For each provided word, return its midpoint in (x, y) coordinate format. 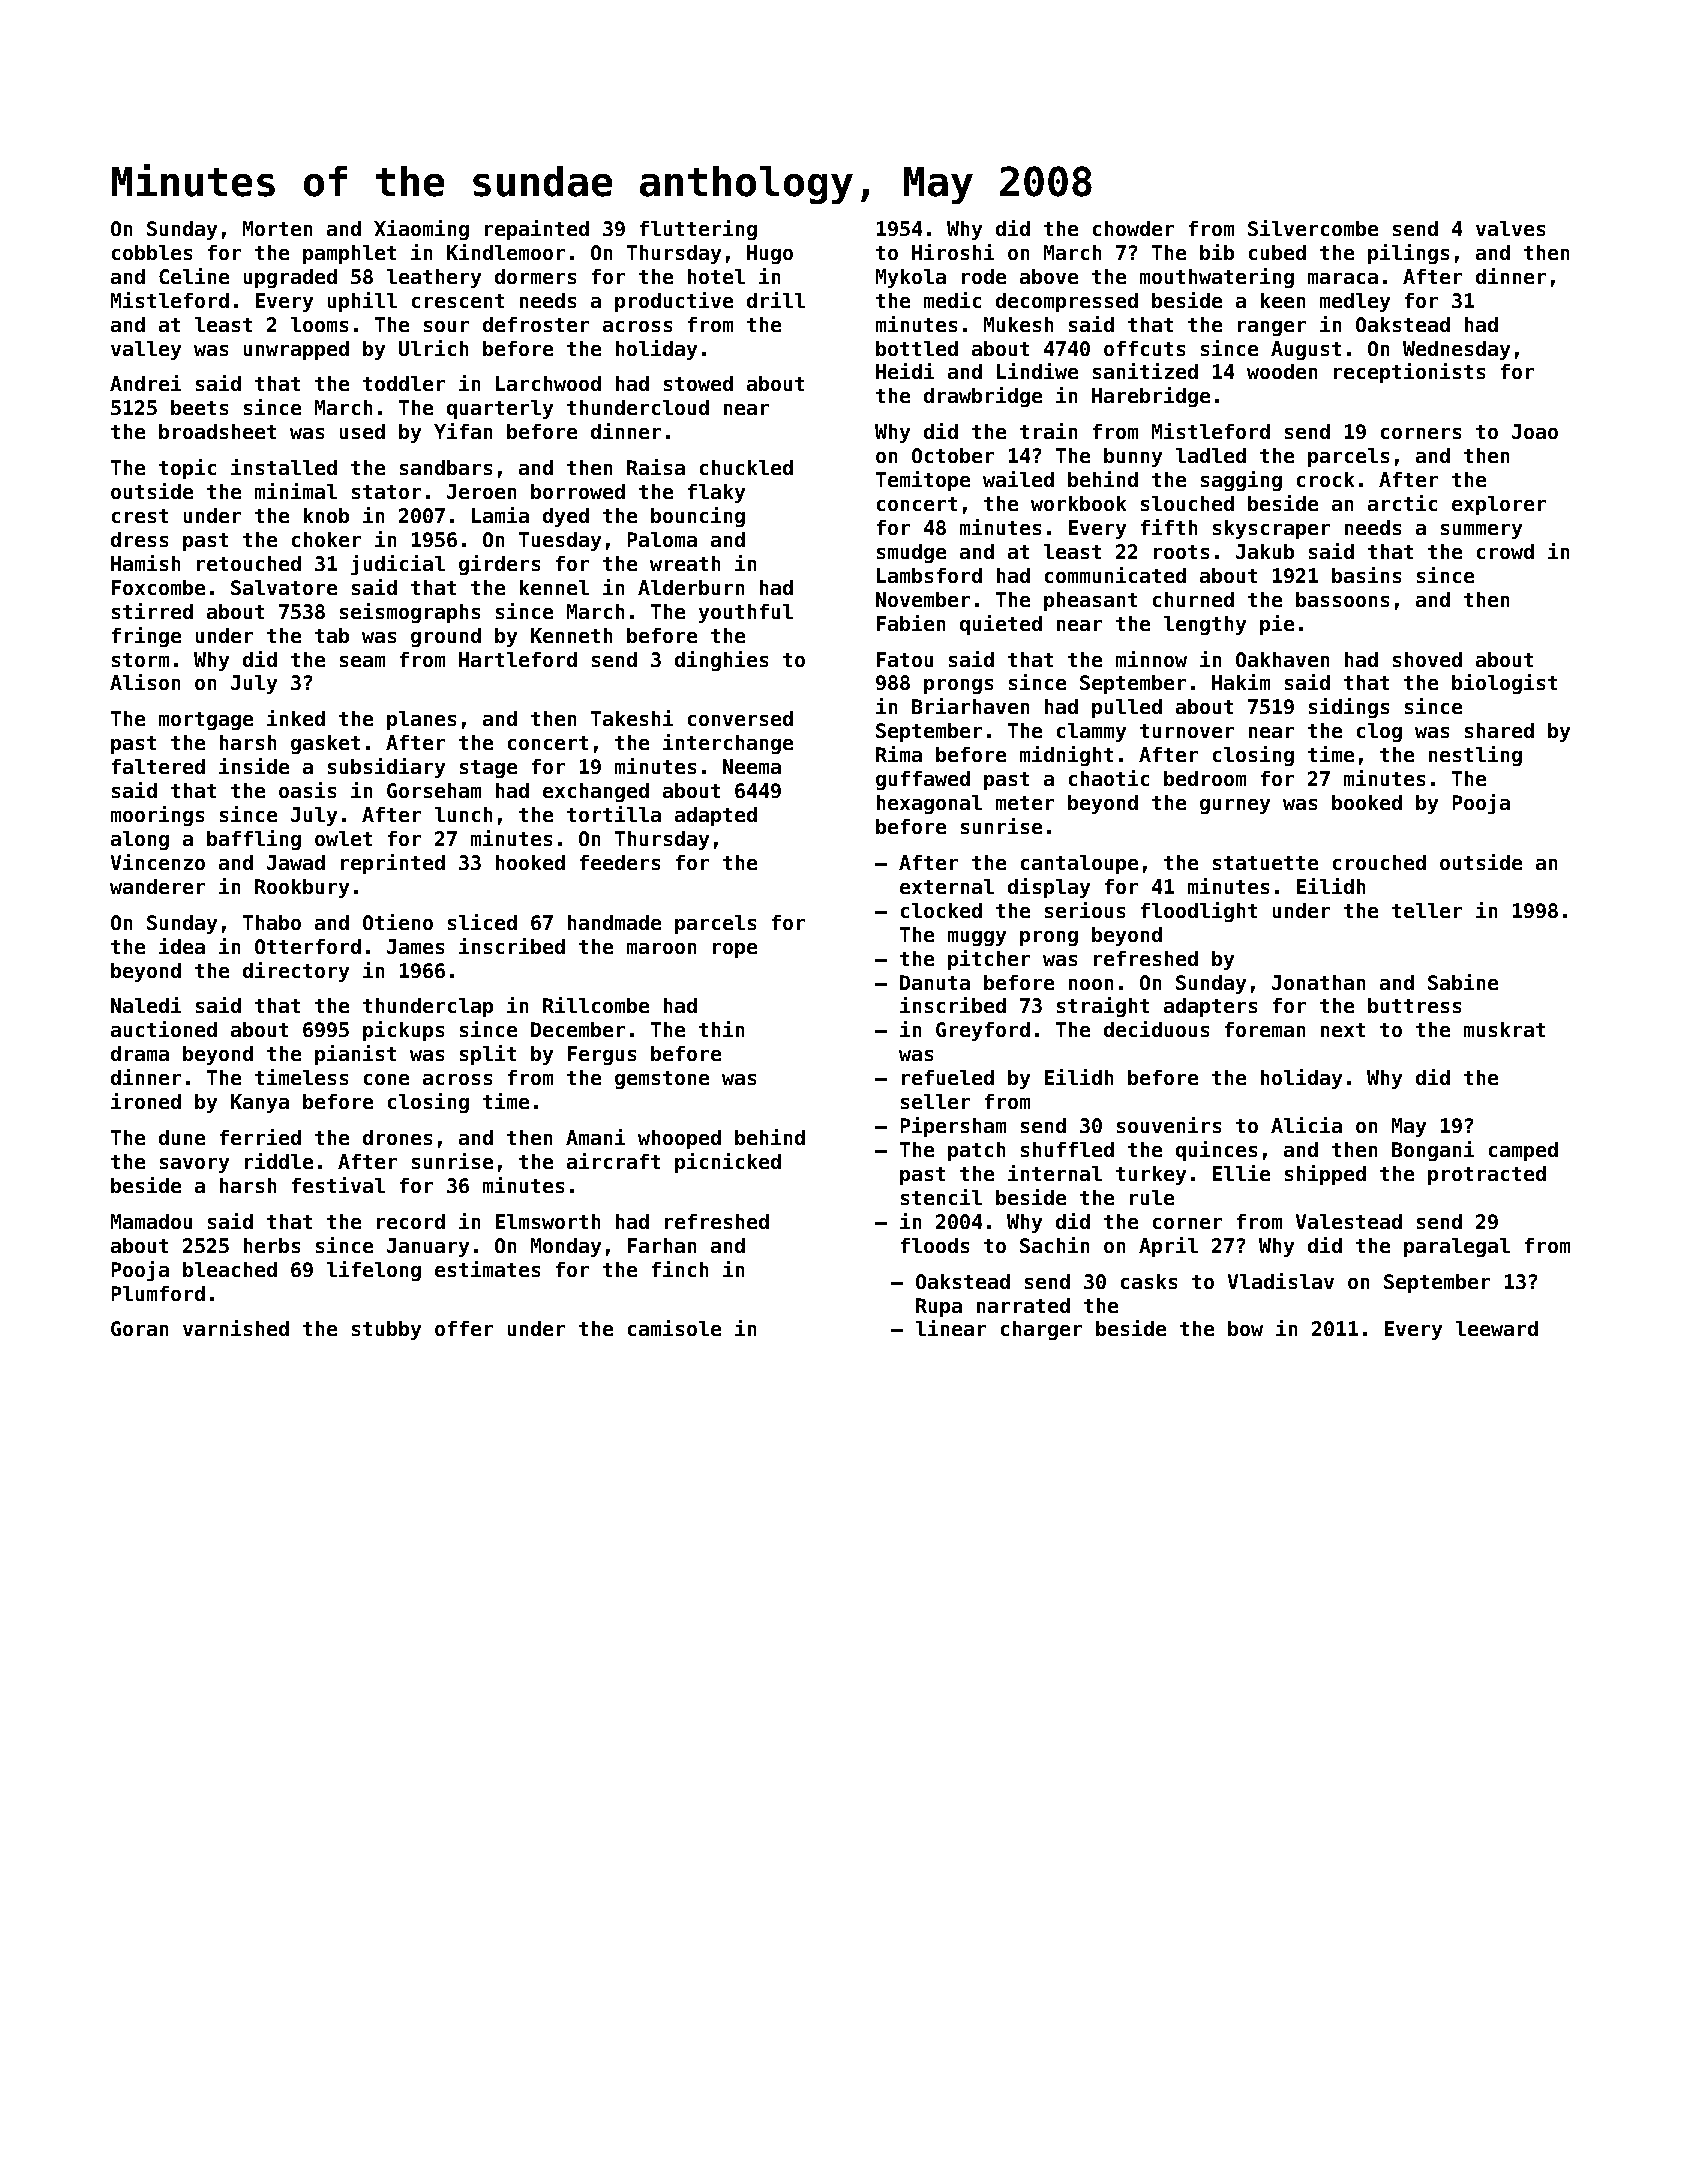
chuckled (746, 467)
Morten (277, 228)
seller (935, 1101)
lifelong (374, 1271)
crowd (1505, 551)
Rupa (939, 1307)
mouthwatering (1217, 278)
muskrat (1504, 1029)
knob (326, 515)
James (415, 946)
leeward (1497, 1328)
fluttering (698, 230)
